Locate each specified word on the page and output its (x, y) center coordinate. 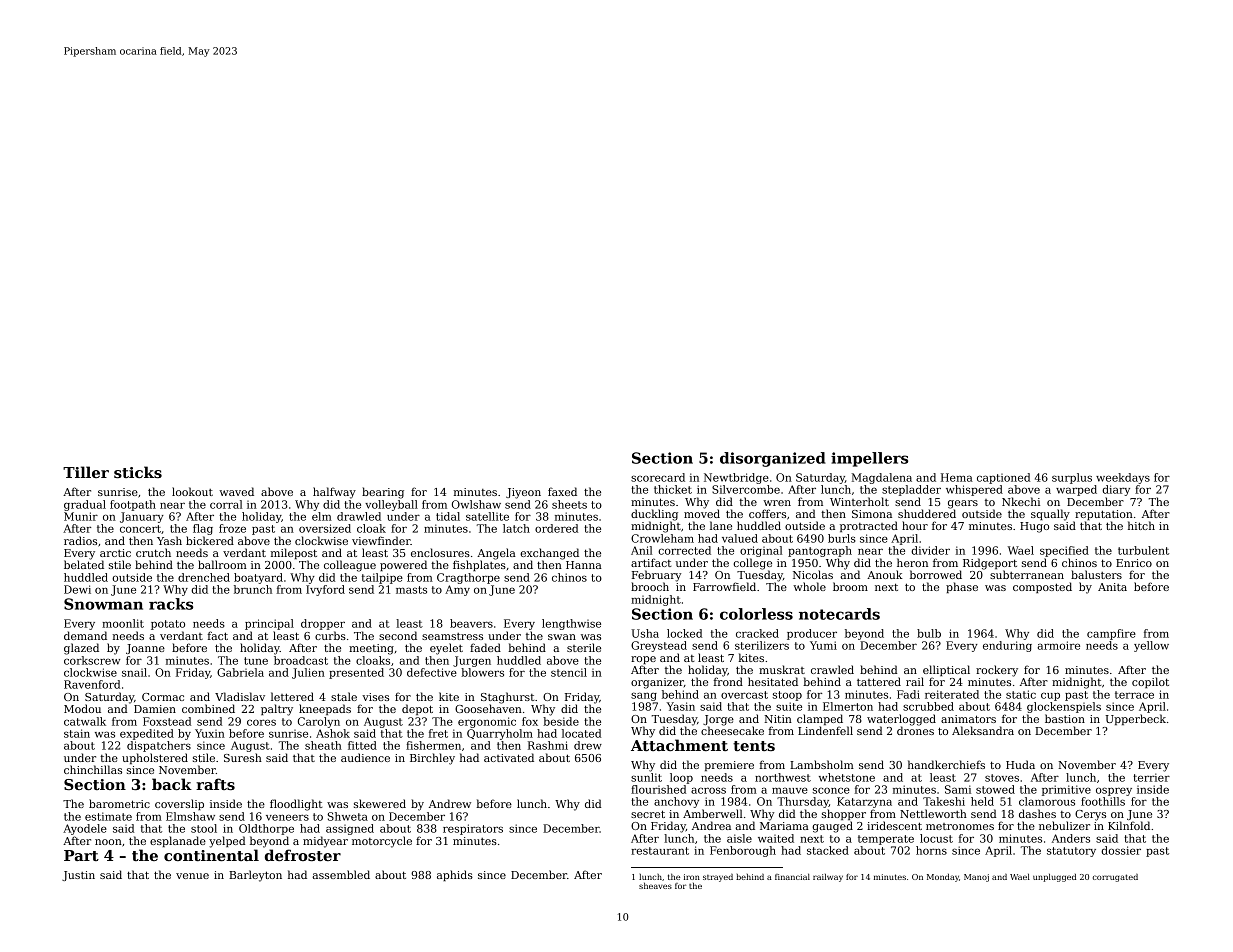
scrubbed (928, 706)
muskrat (782, 669)
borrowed (936, 574)
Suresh (243, 757)
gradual (85, 505)
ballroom (222, 564)
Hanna (584, 565)
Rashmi (548, 745)
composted (1042, 587)
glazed (81, 649)
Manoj (976, 878)
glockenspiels (1064, 707)
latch (516, 528)
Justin (78, 876)
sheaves (655, 885)
